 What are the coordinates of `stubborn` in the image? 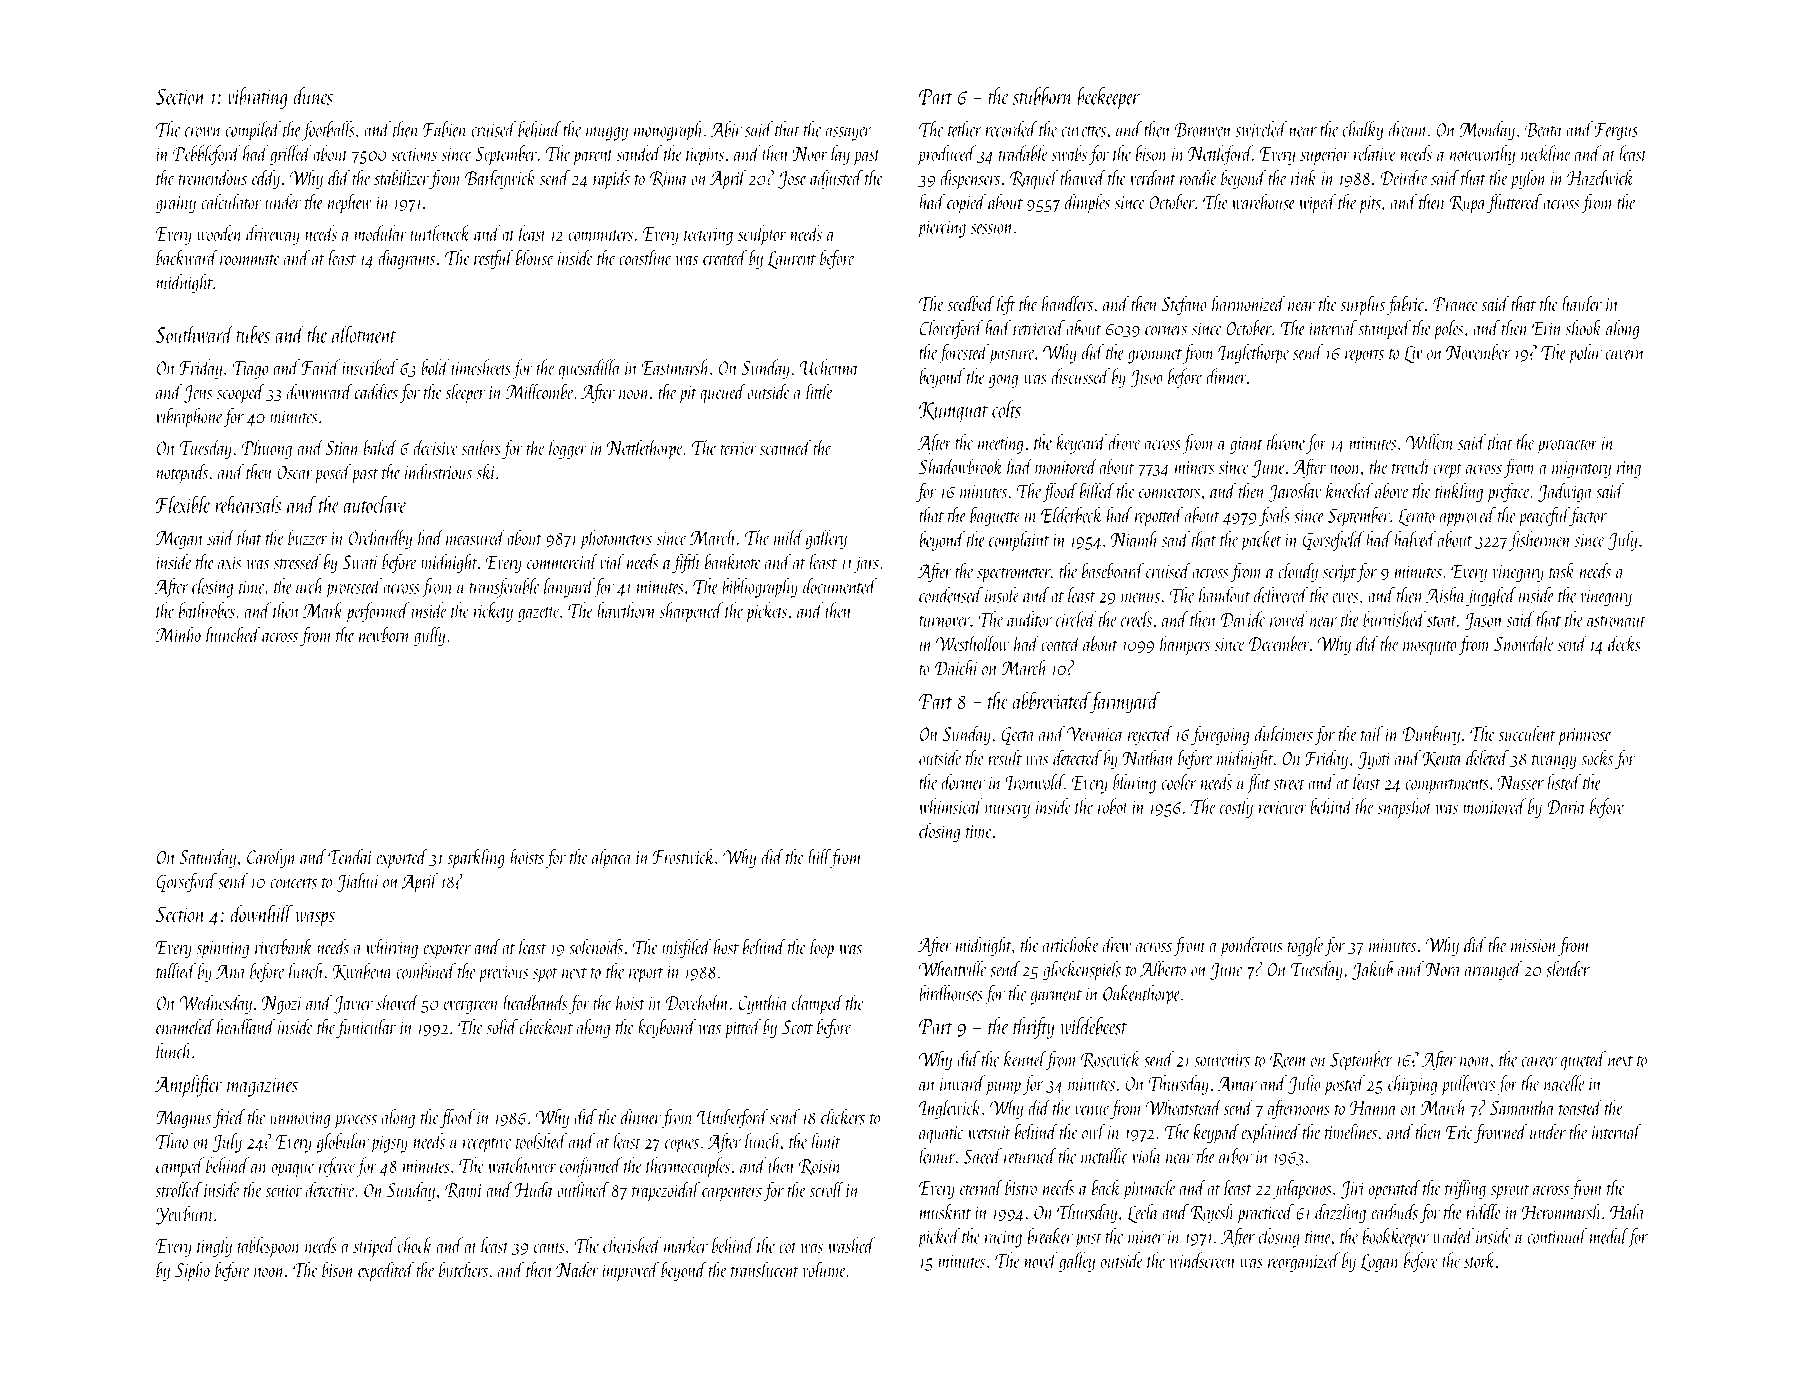 It's located at (1043, 96).
